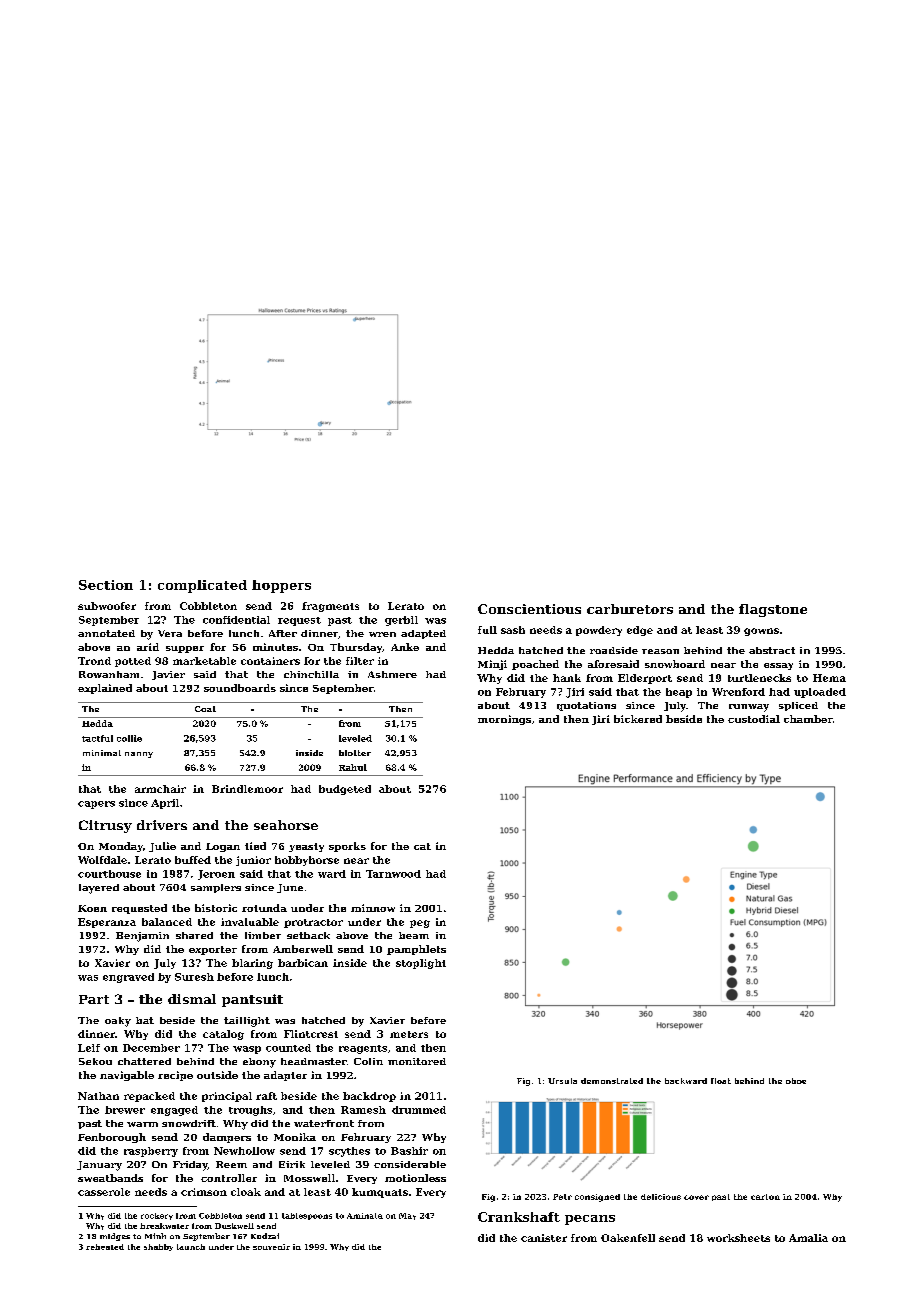 The image size is (924, 1308). I want to click on carburetors, so click(630, 609).
